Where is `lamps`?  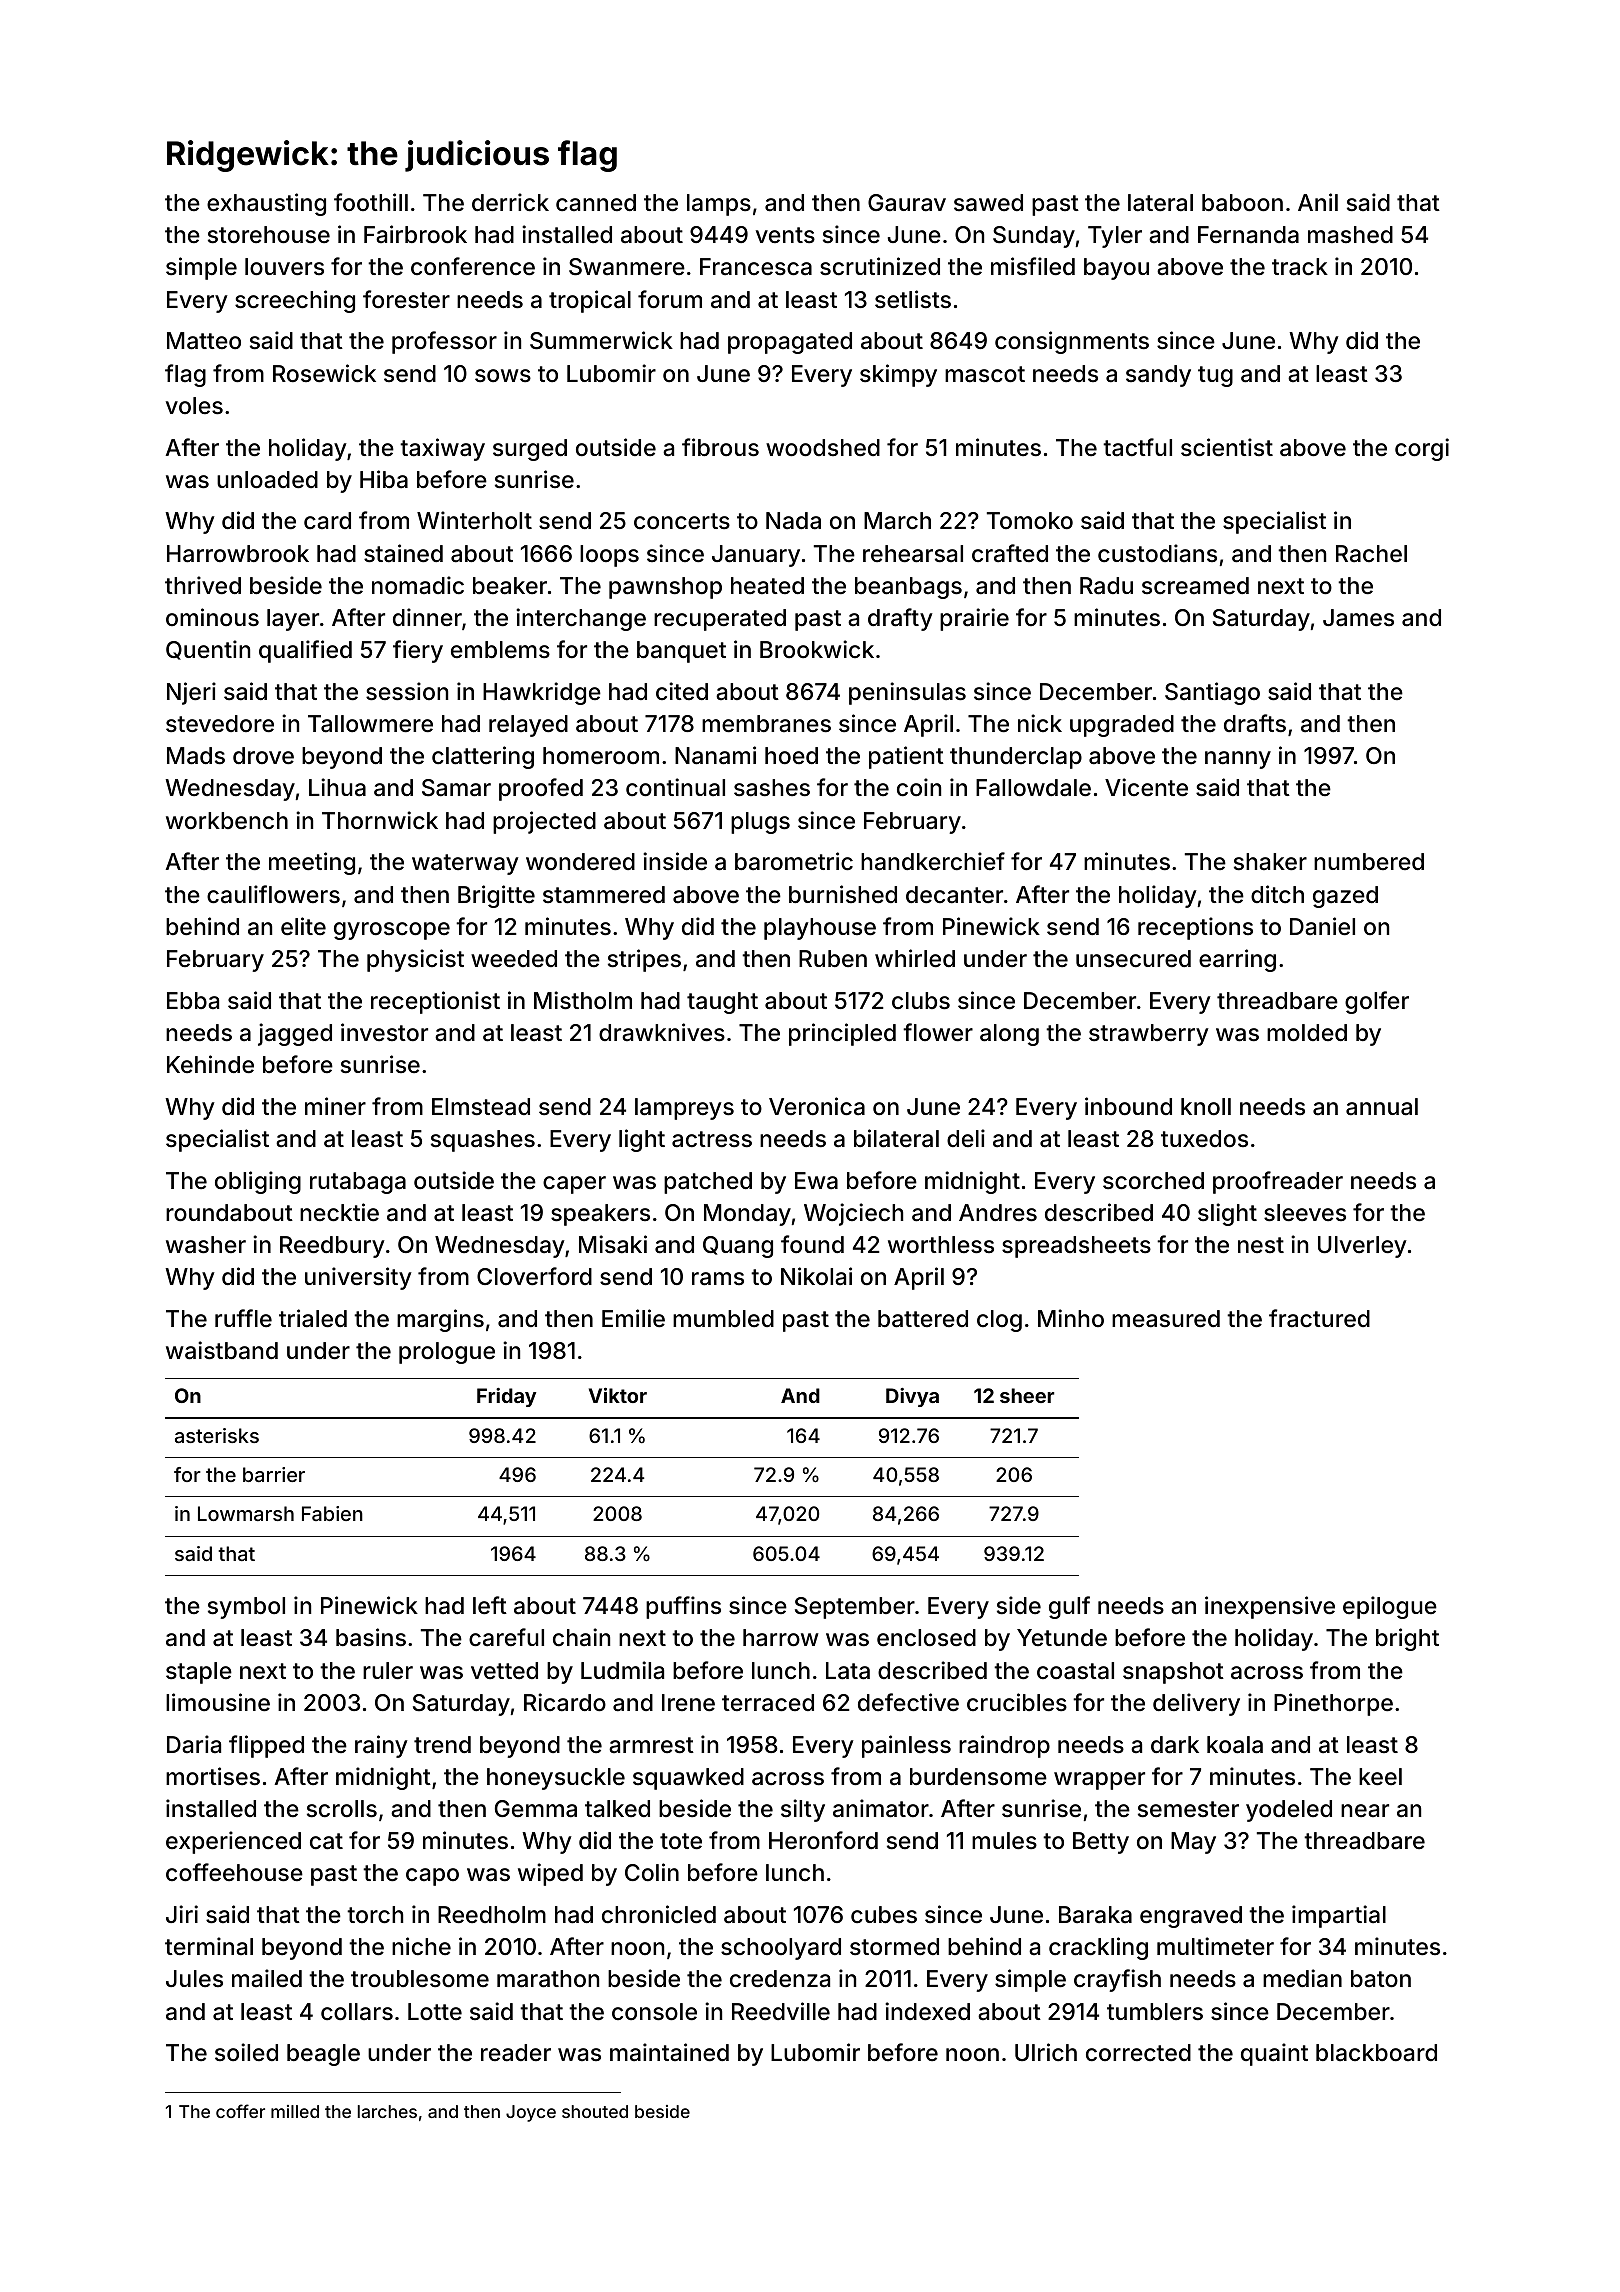
lamps is located at coordinates (719, 205).
